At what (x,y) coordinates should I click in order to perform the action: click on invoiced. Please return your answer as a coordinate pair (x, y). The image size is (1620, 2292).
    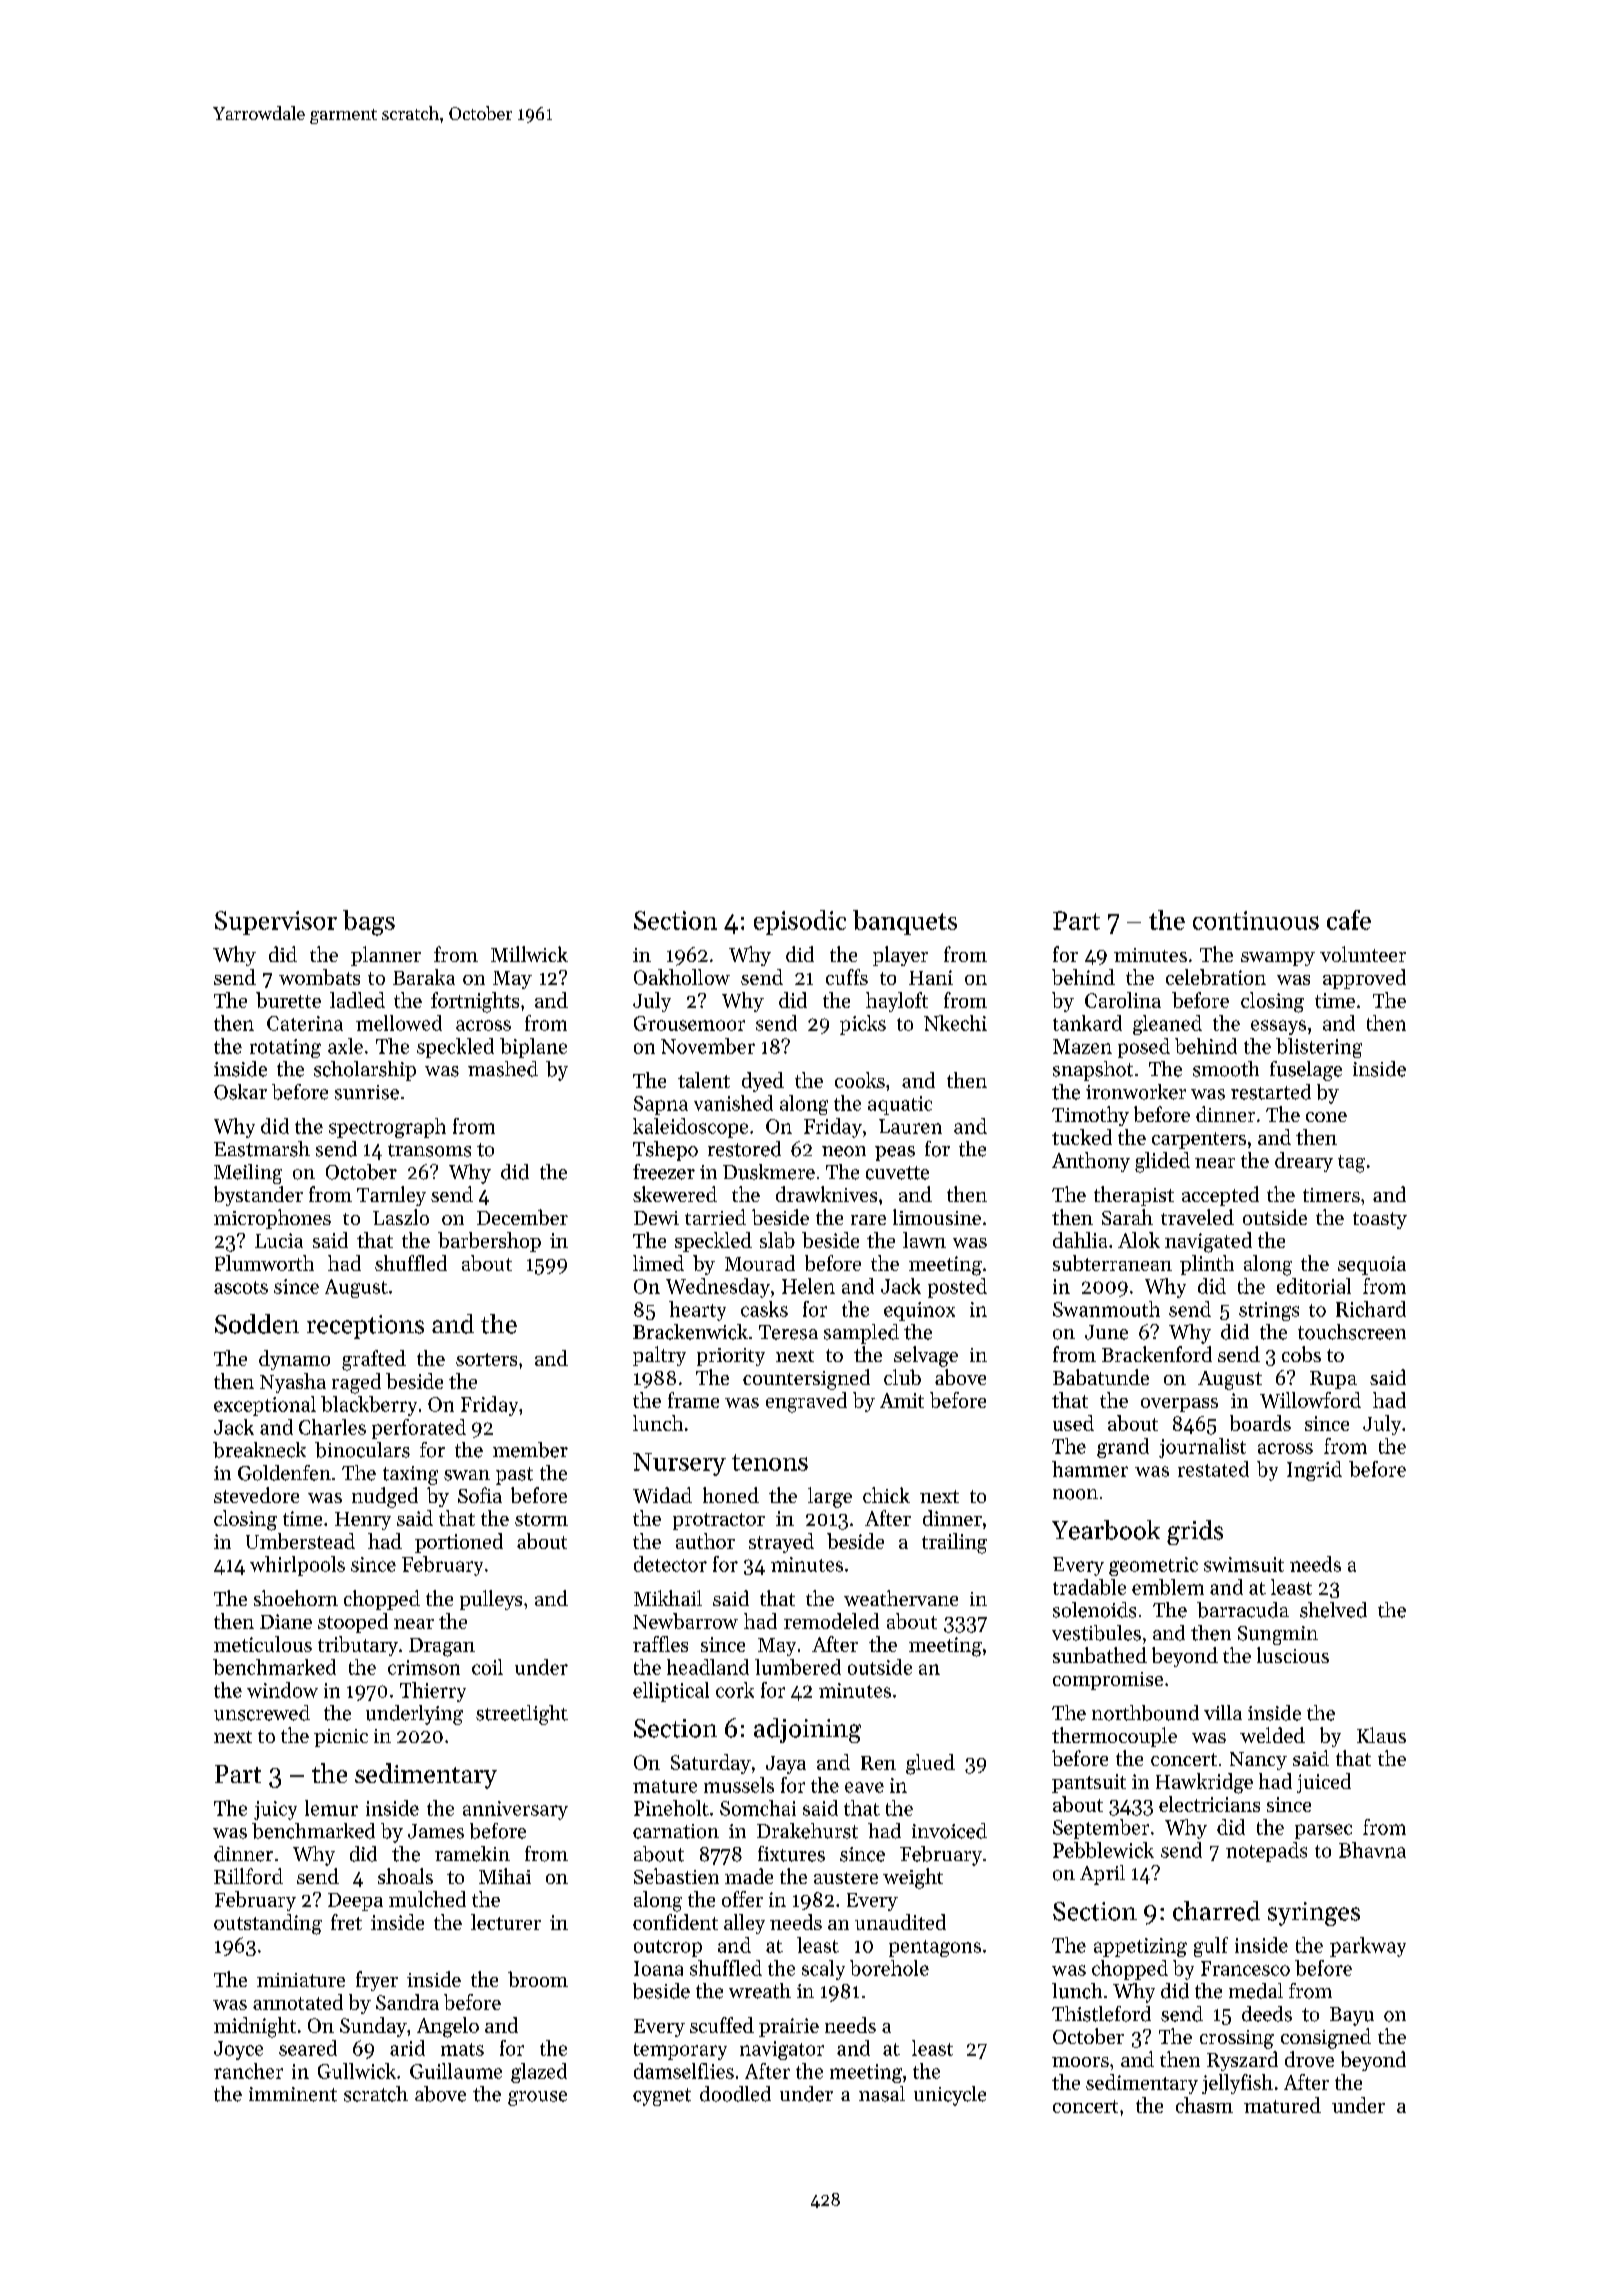
    Looking at the image, I should click on (949, 1831).
